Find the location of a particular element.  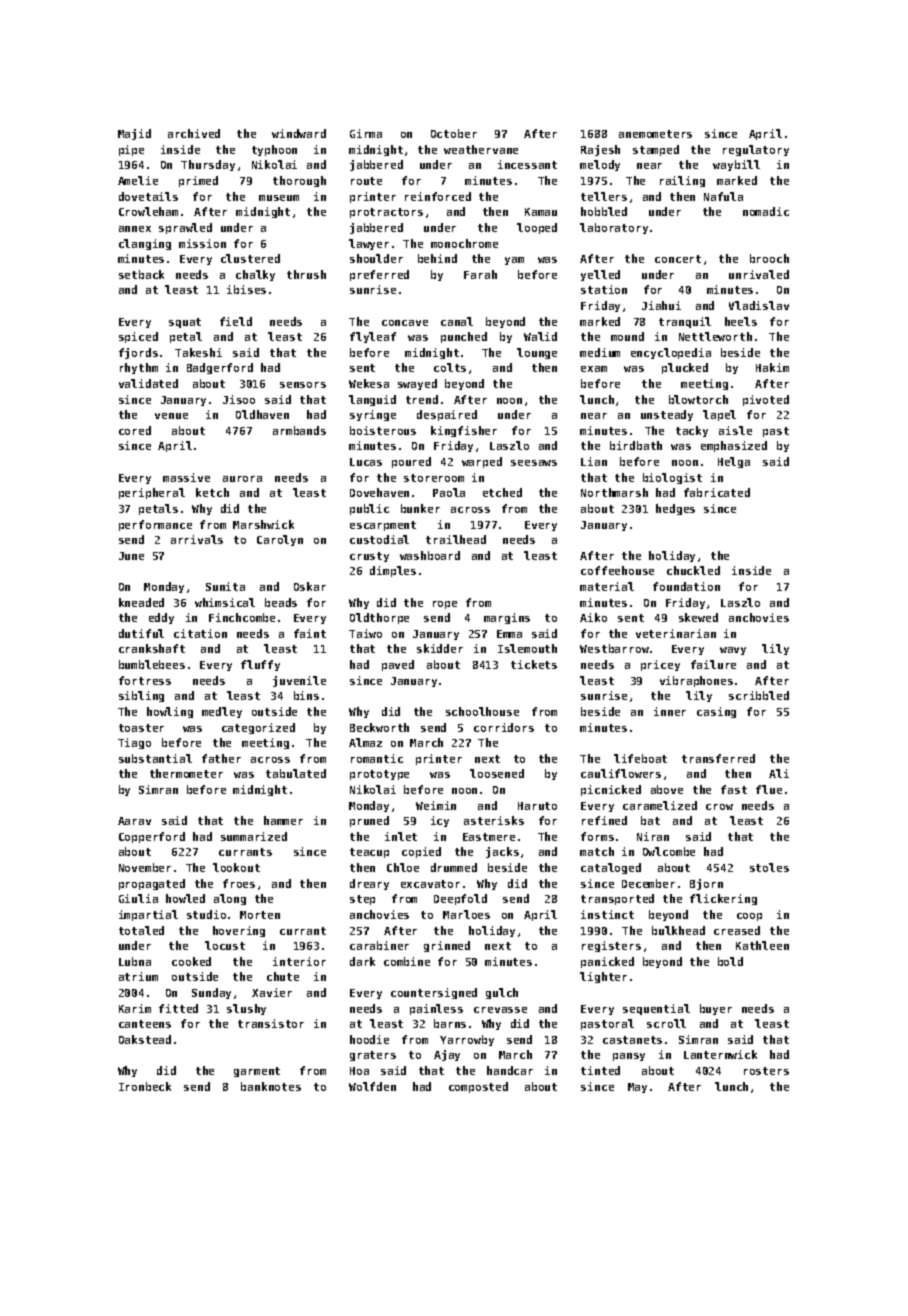

Almaz is located at coordinates (365, 742).
